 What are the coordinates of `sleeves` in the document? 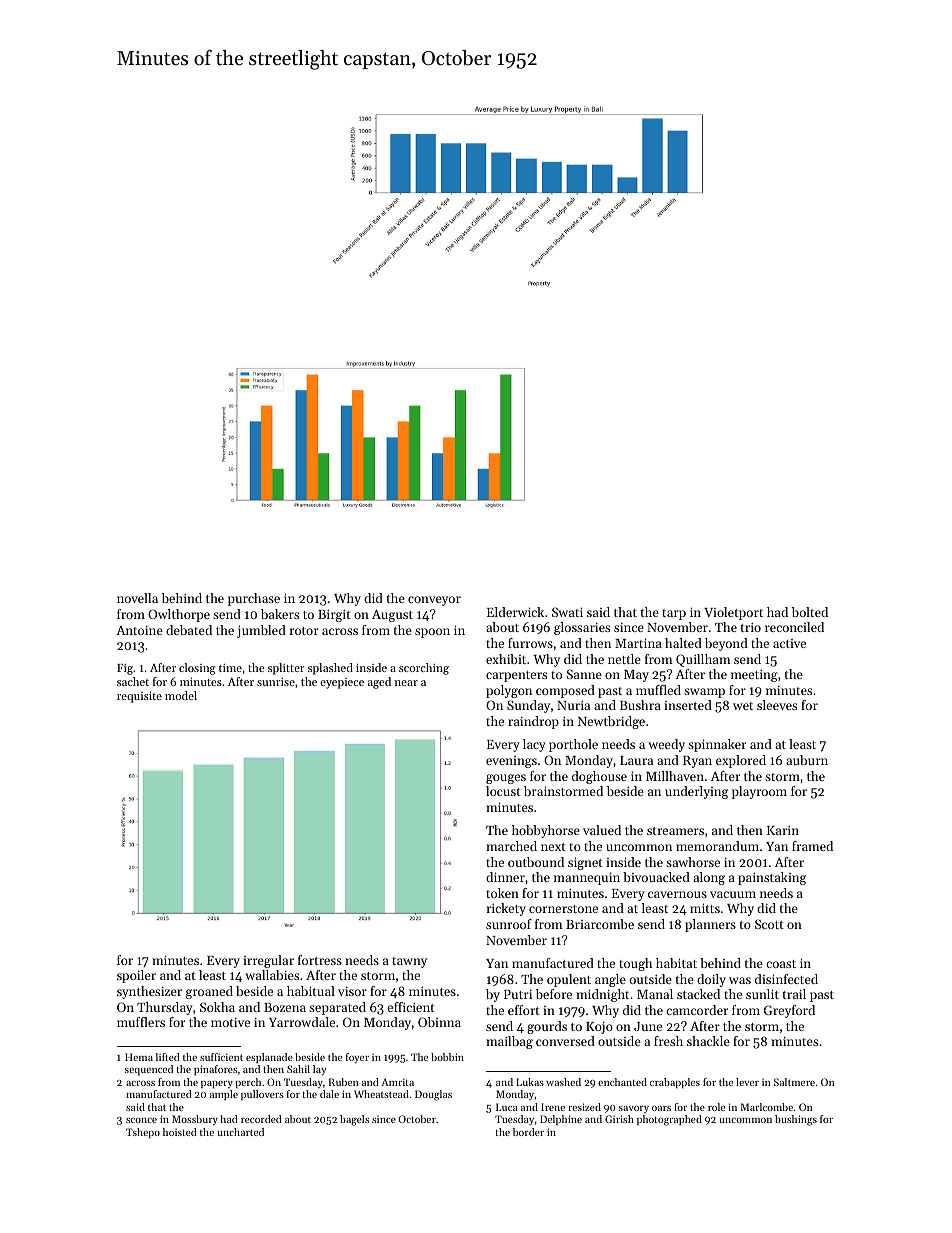 It's located at (777, 705).
